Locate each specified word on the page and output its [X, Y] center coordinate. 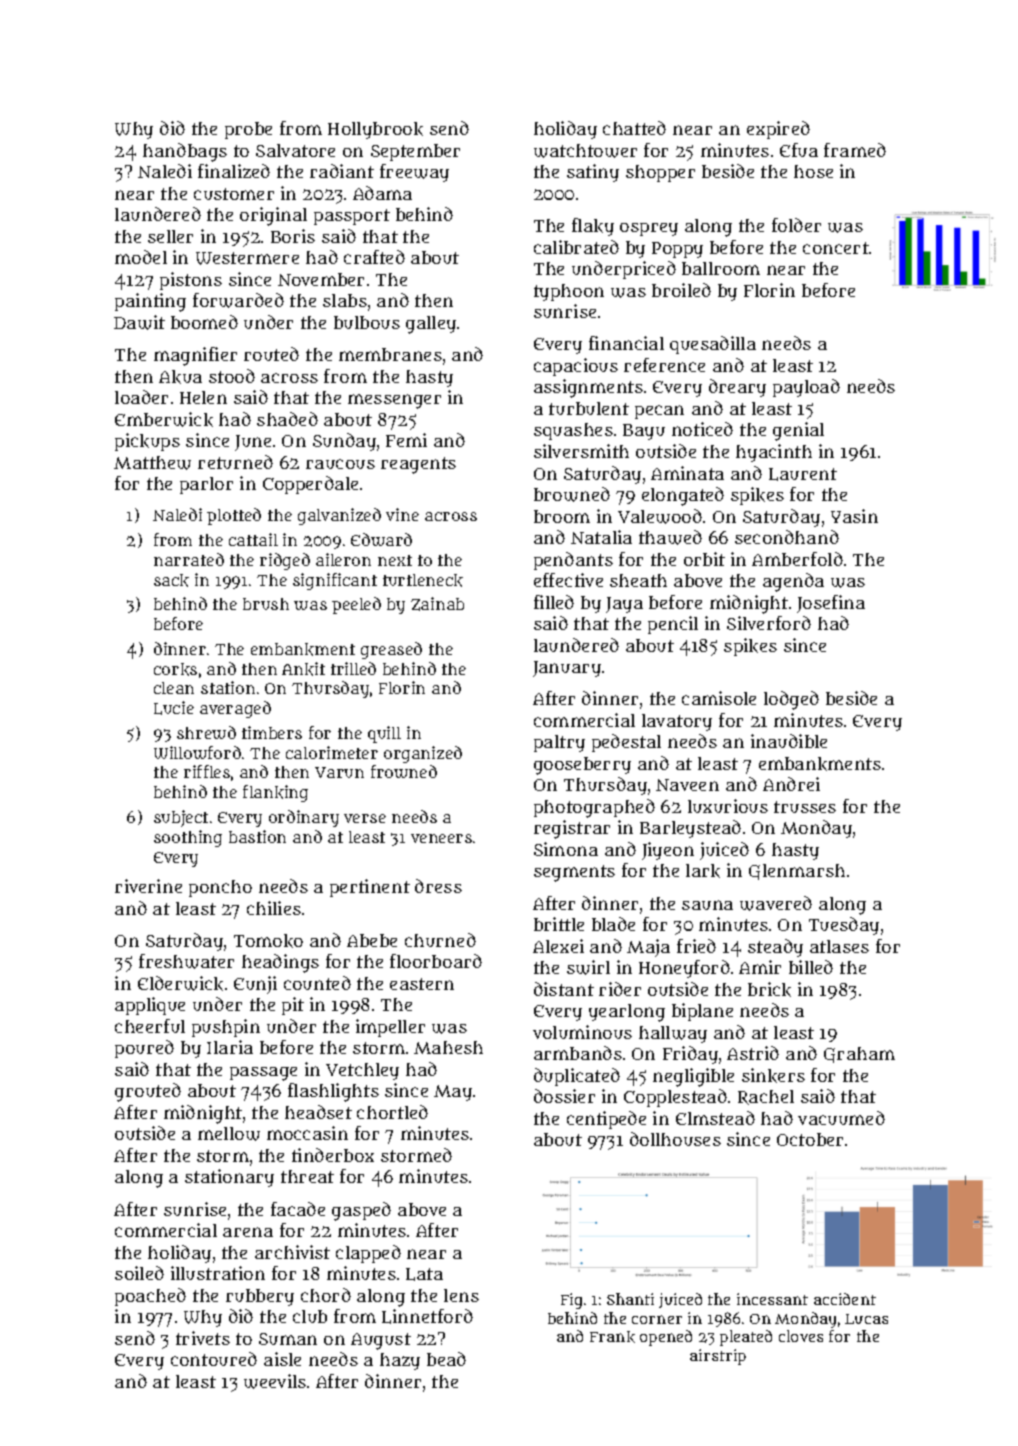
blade [613, 924]
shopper [660, 173]
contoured [214, 1359]
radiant [342, 171]
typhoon [569, 292]
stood [232, 376]
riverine [148, 886]
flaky [593, 227]
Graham [859, 1055]
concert [836, 248]
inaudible [789, 741]
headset [318, 1112]
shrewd [206, 732]
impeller [390, 1028]
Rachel [766, 1097]
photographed [594, 808]
